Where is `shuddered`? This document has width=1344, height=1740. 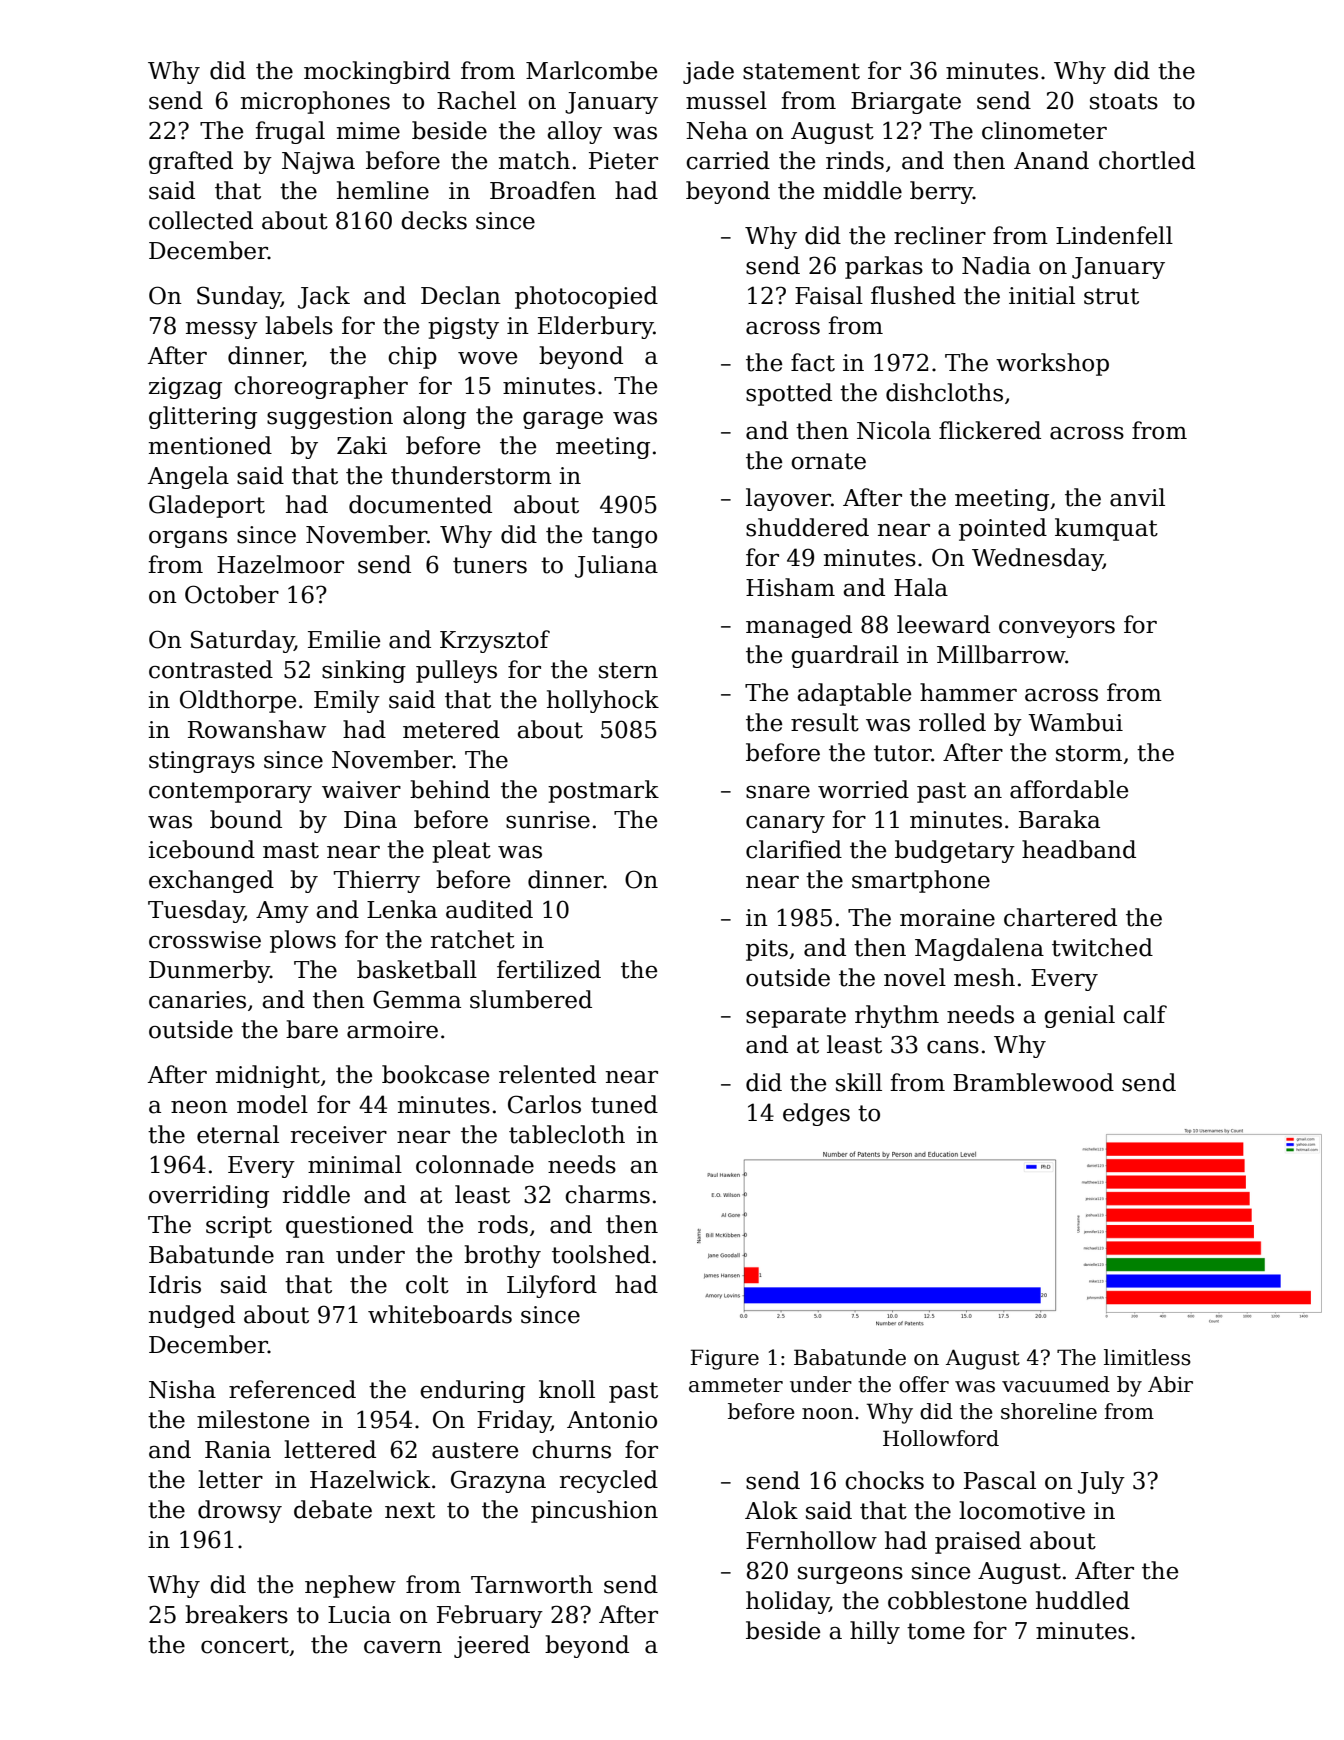 shuddered is located at coordinates (807, 527).
